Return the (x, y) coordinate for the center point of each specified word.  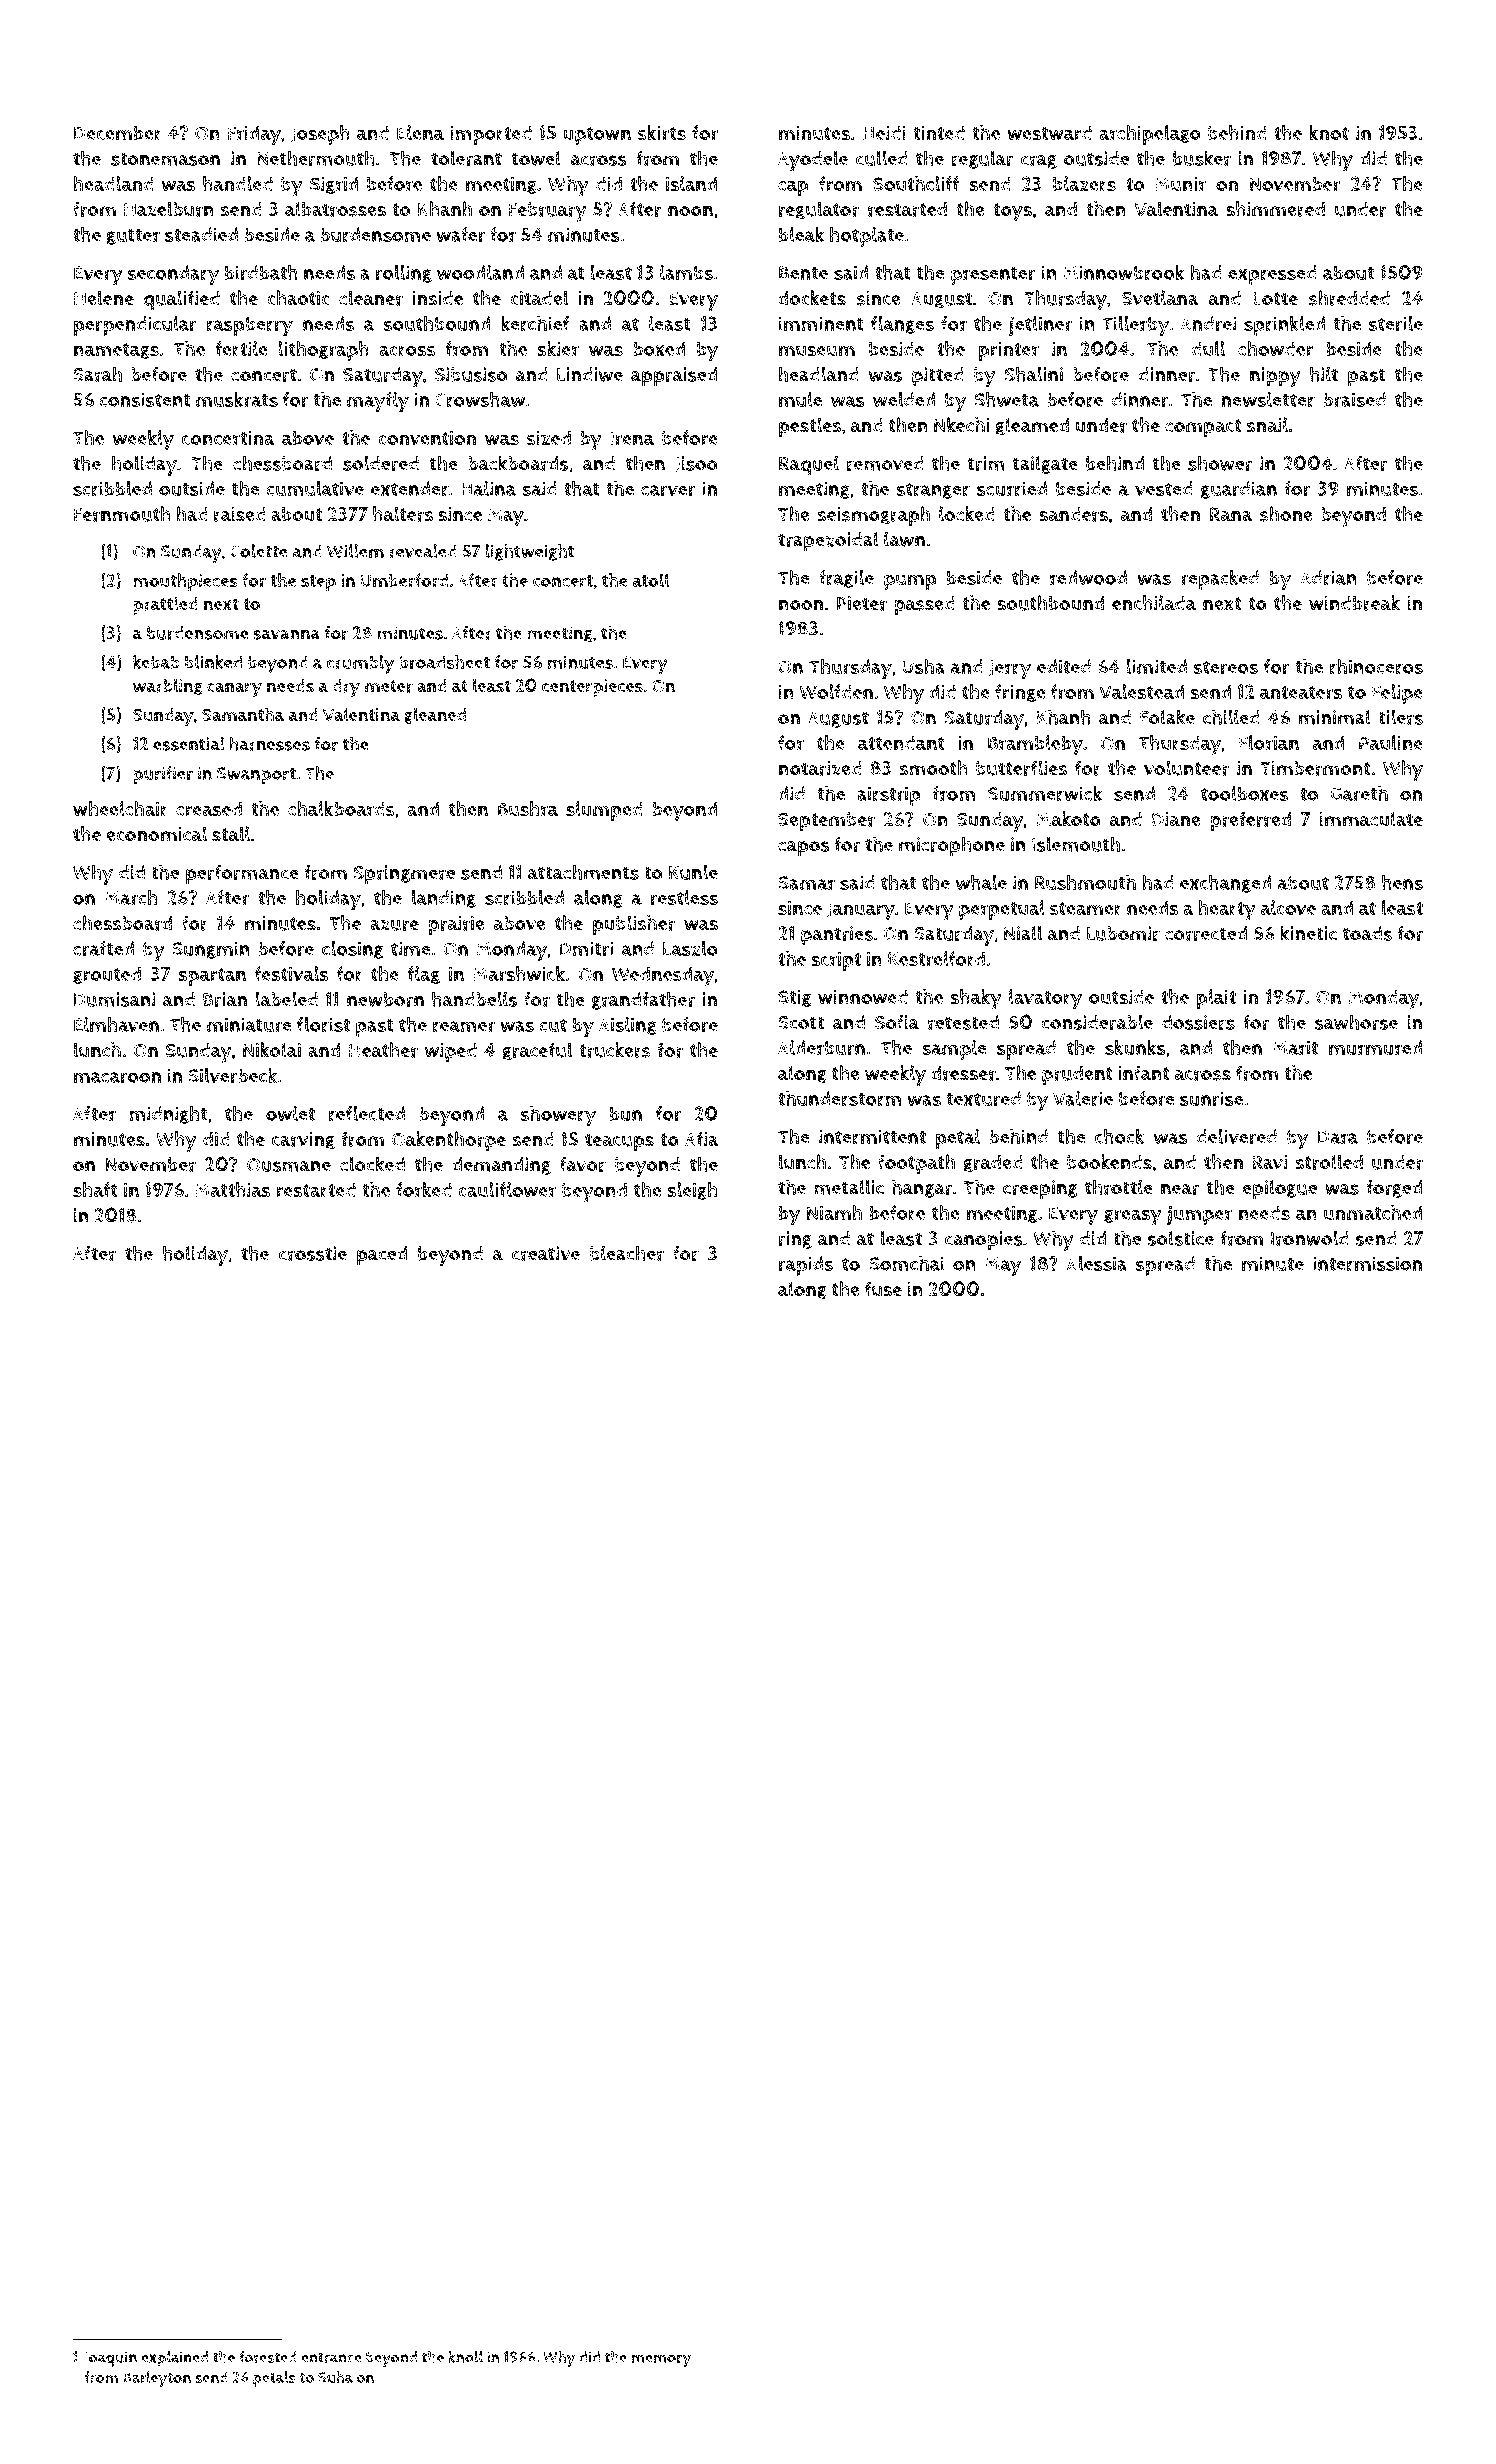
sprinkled (1284, 326)
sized (549, 438)
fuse (883, 1289)
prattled (165, 605)
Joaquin (110, 2359)
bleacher (627, 1253)
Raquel (809, 465)
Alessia (1097, 1263)
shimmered (1275, 209)
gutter (133, 237)
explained (174, 2359)
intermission (1367, 1263)
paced (382, 1256)
